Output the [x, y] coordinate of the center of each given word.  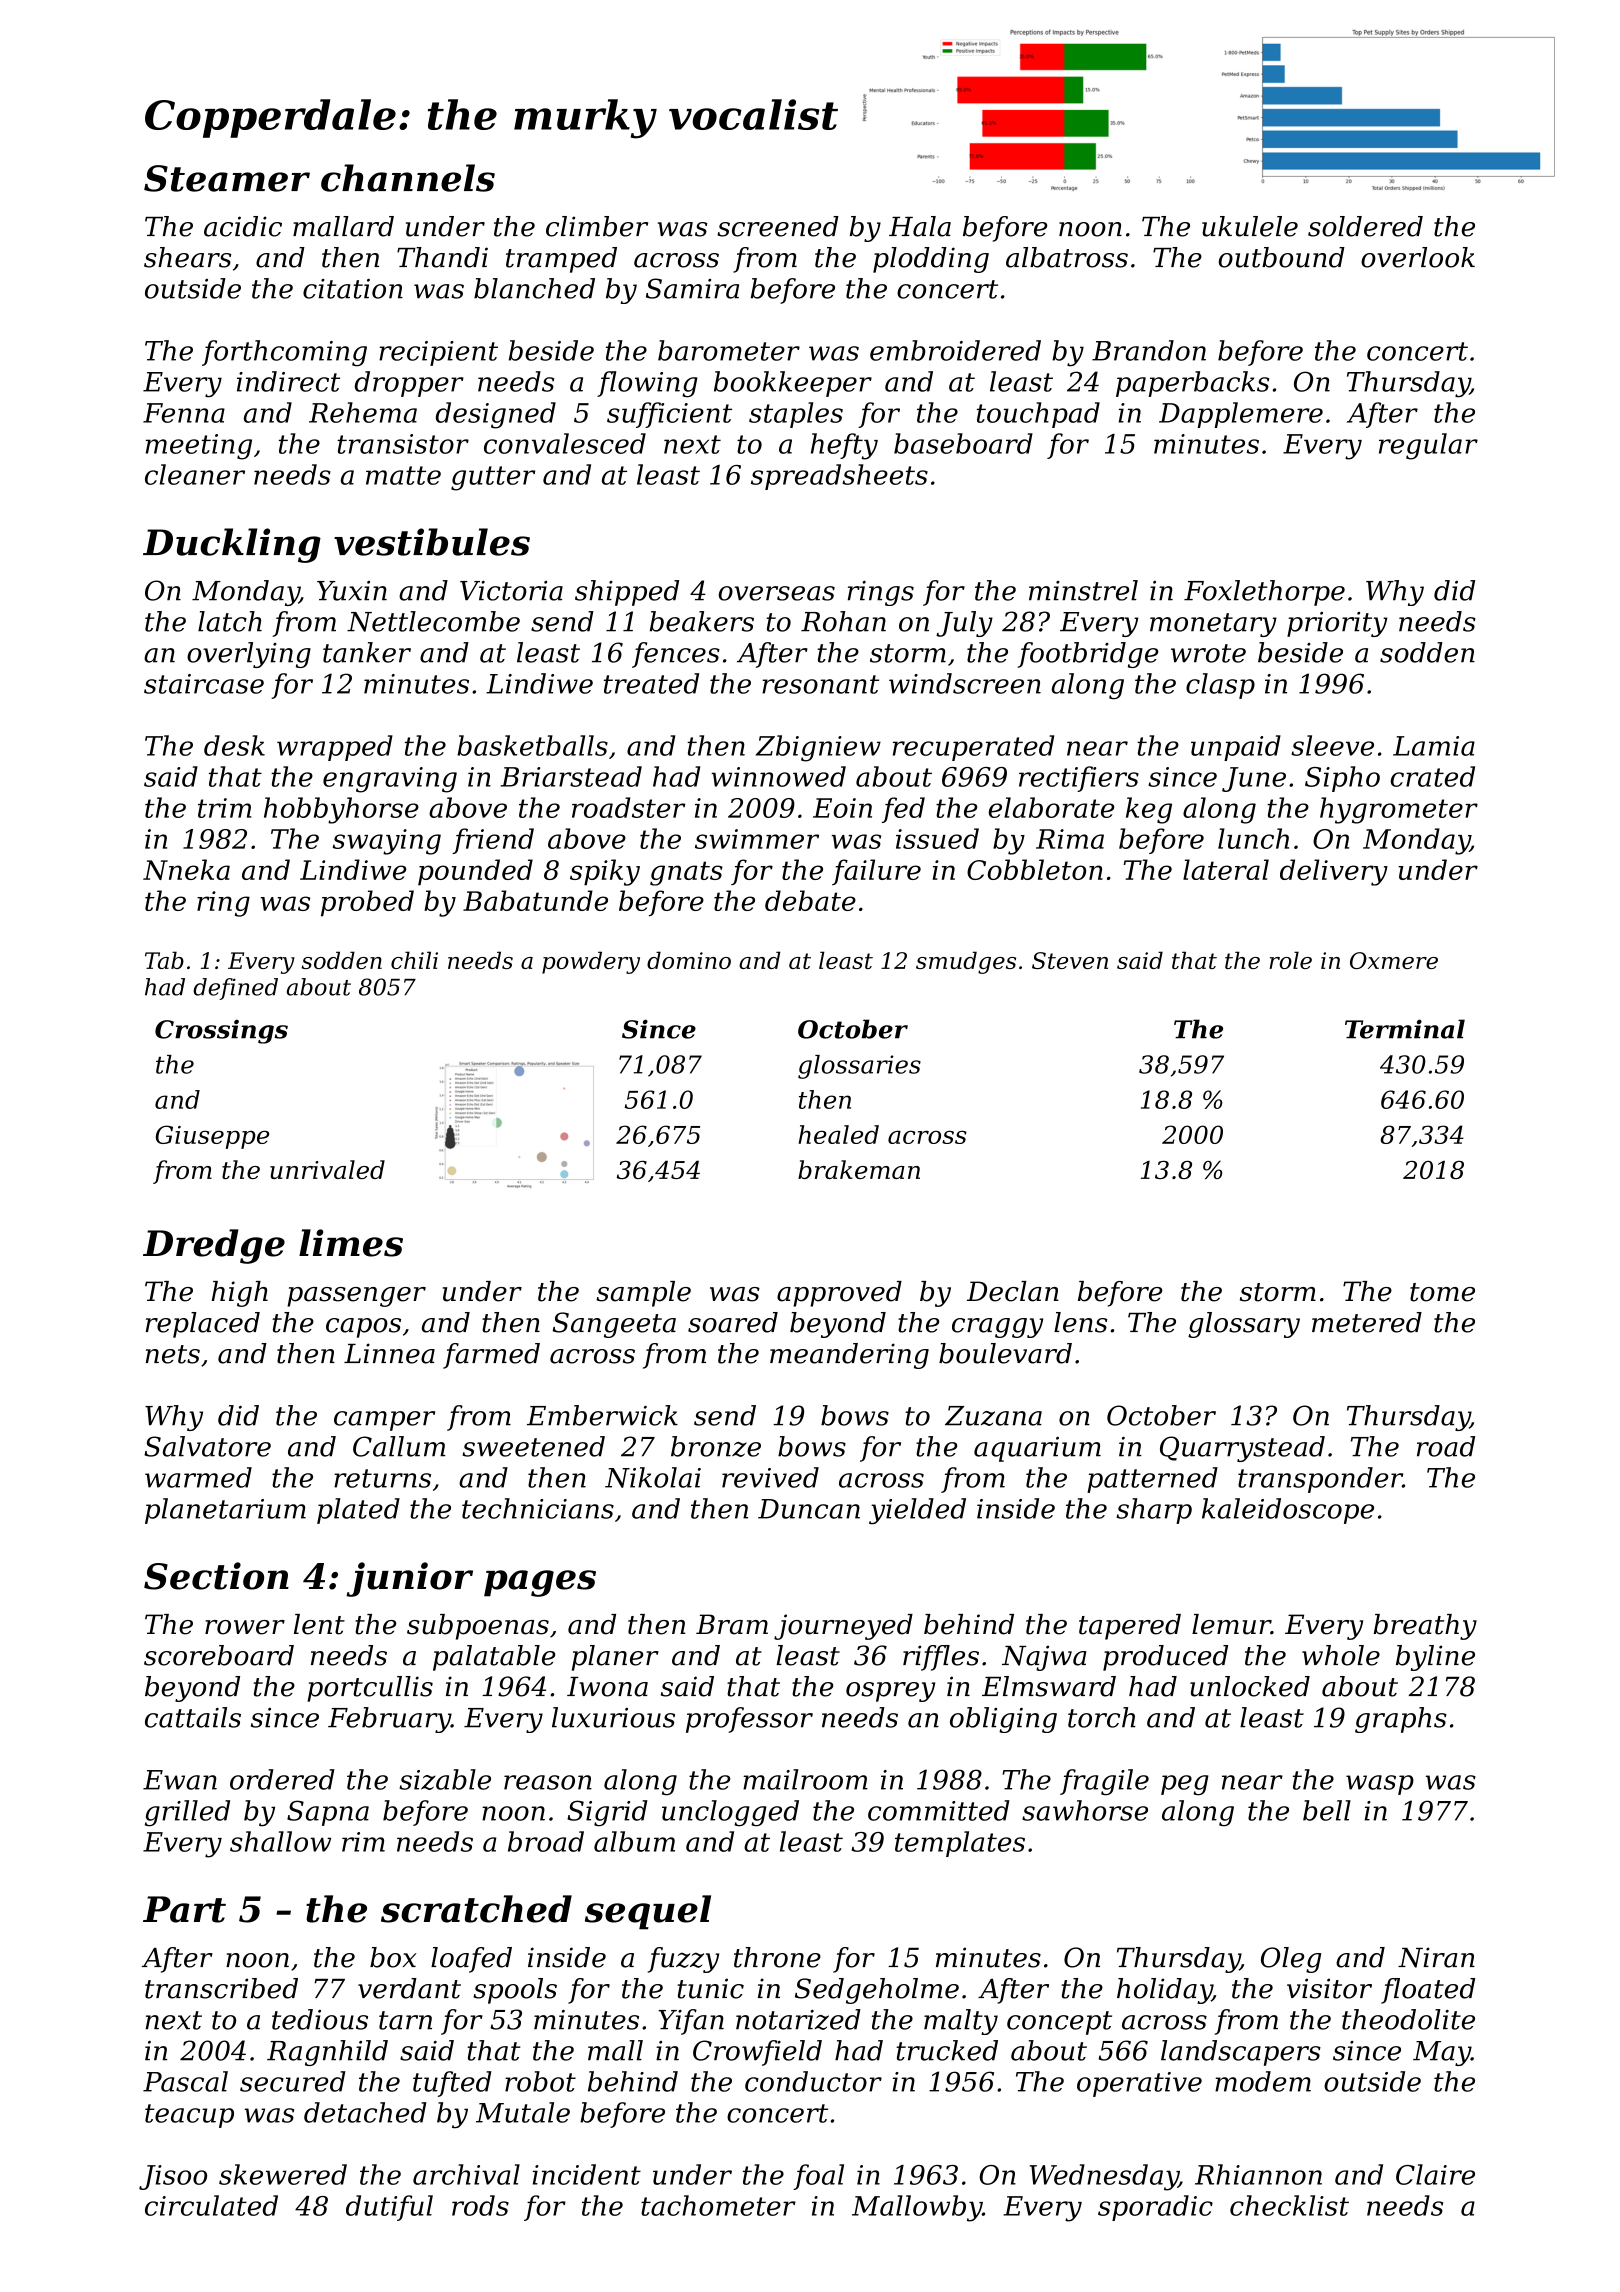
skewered [283, 2174]
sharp [1154, 1511]
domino [689, 960]
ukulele [1250, 226]
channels [408, 178]
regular [1428, 446]
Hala [920, 226]
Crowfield [757, 2053]
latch [230, 621]
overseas [777, 593]
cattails [193, 1717]
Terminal [1405, 1029]
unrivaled [327, 1169]
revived [770, 1477]
